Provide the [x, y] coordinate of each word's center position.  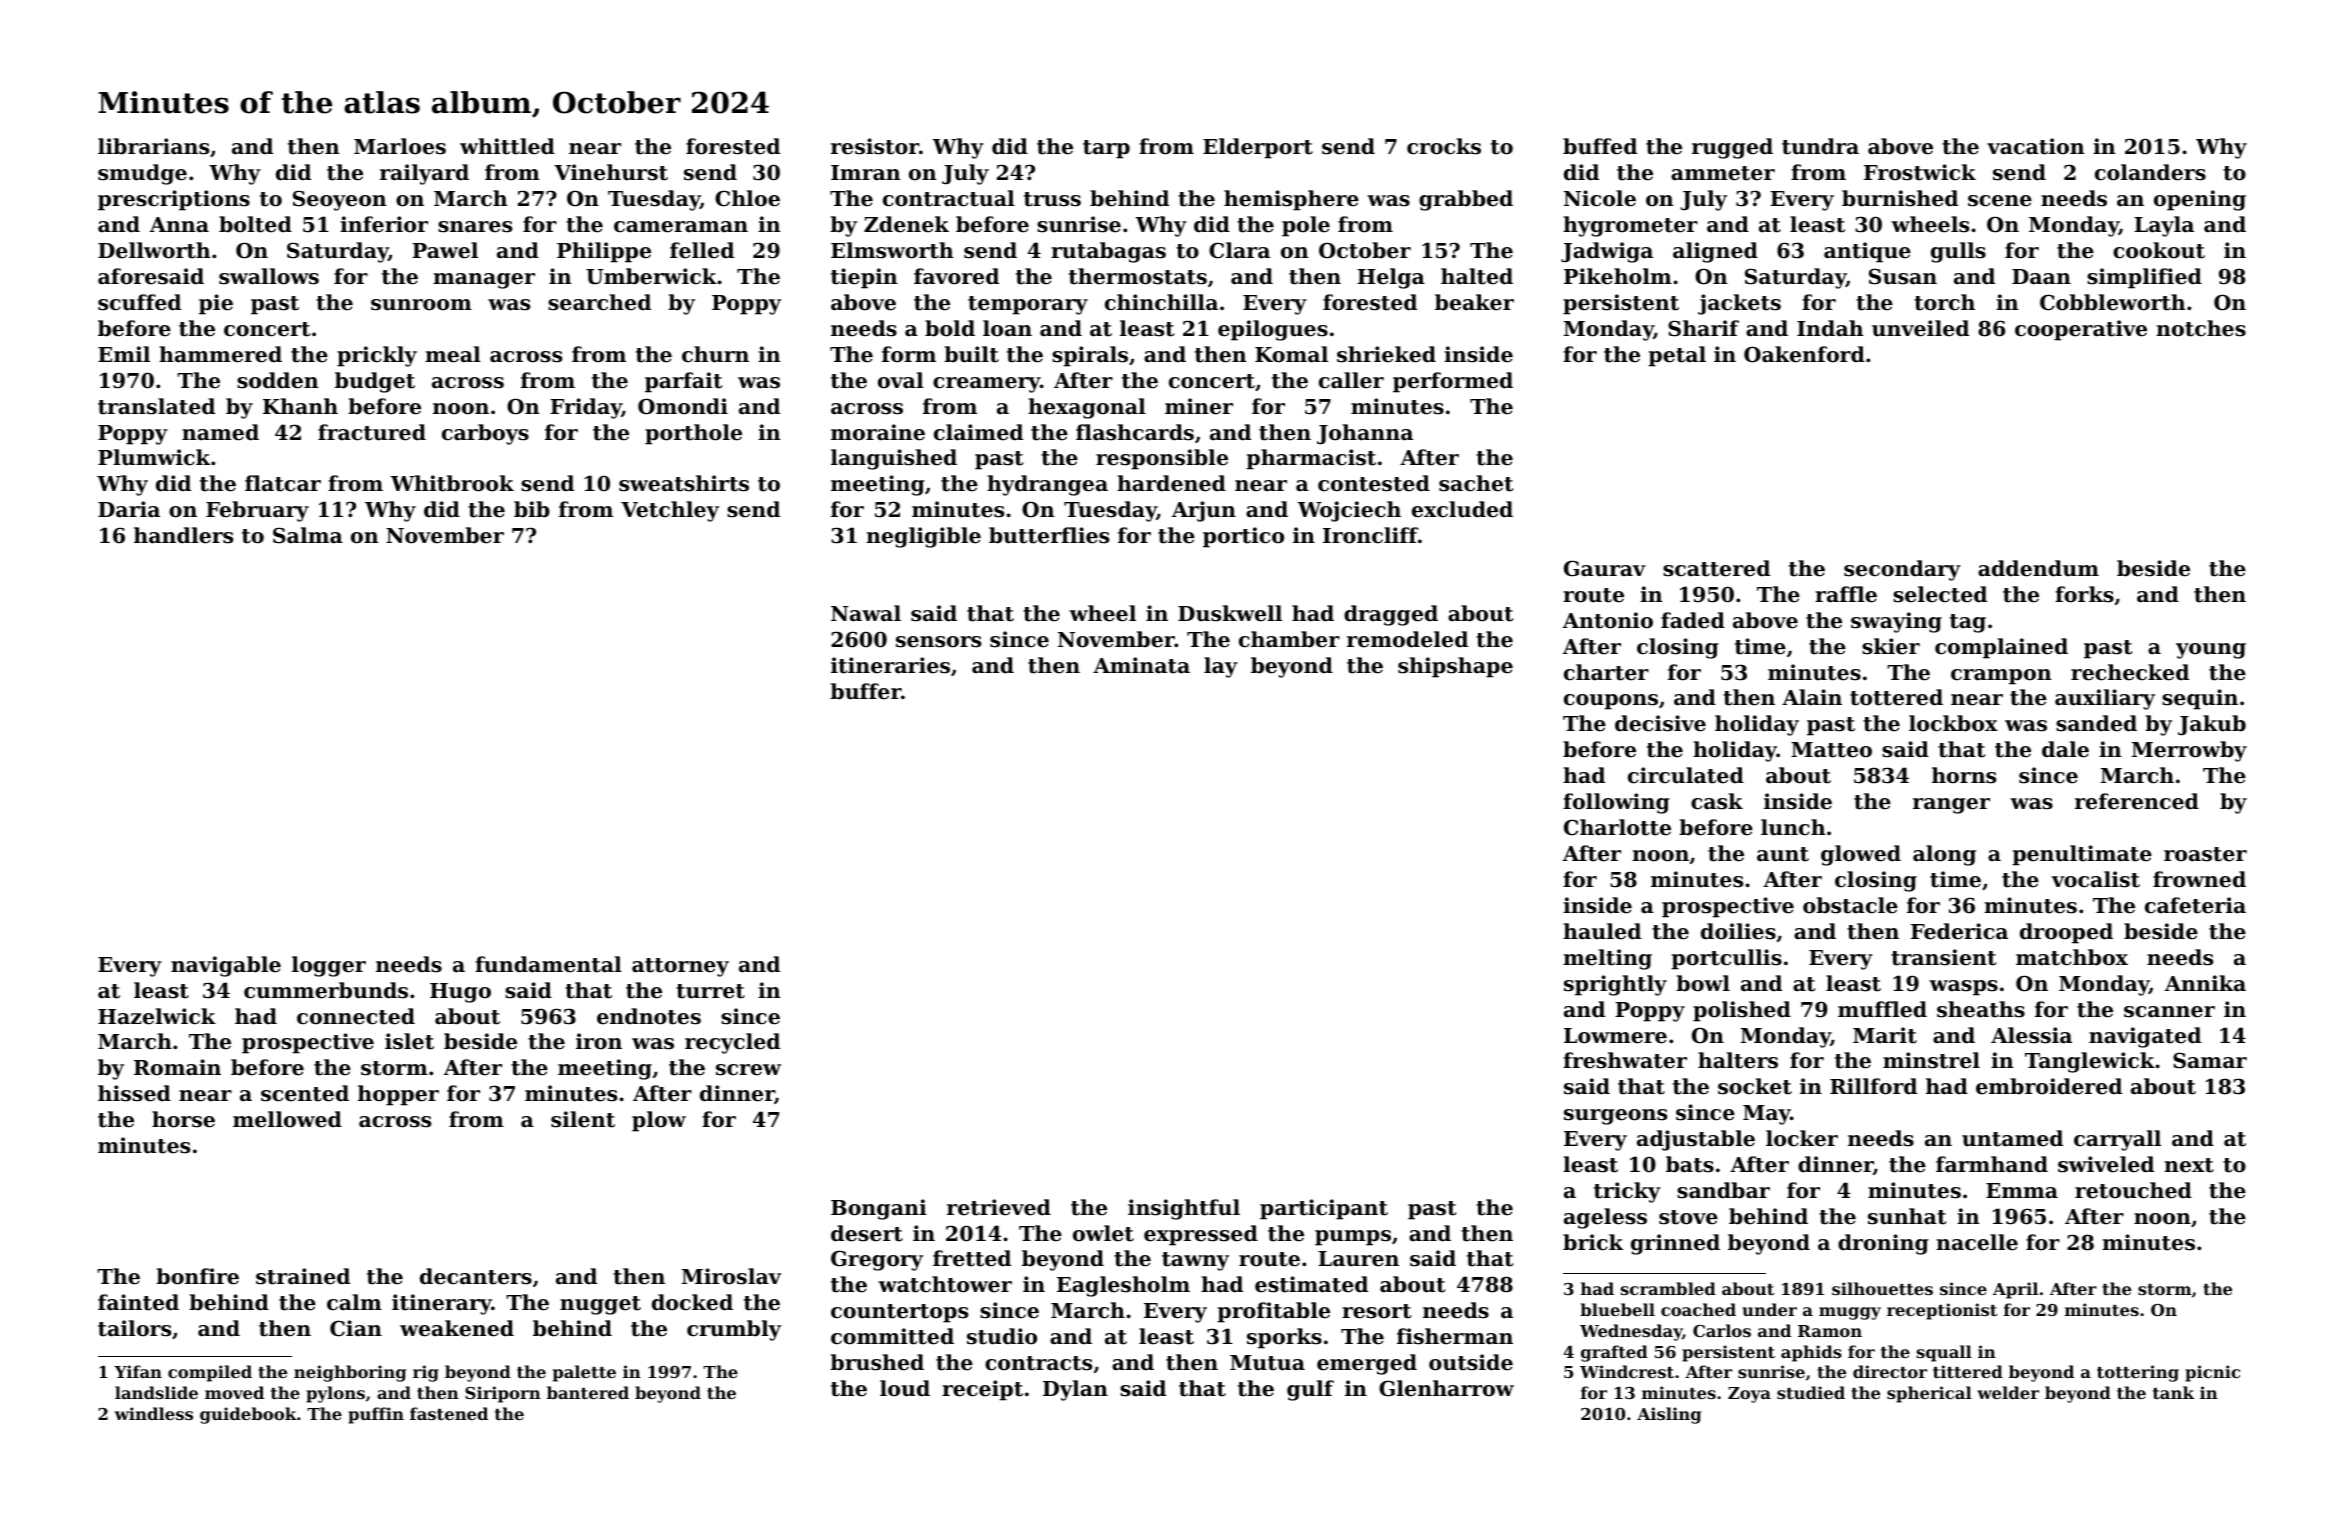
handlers [183, 535]
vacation [2035, 146]
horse [183, 1119]
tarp [1106, 149]
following [1616, 803]
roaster [2205, 854]
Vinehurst [611, 172]
